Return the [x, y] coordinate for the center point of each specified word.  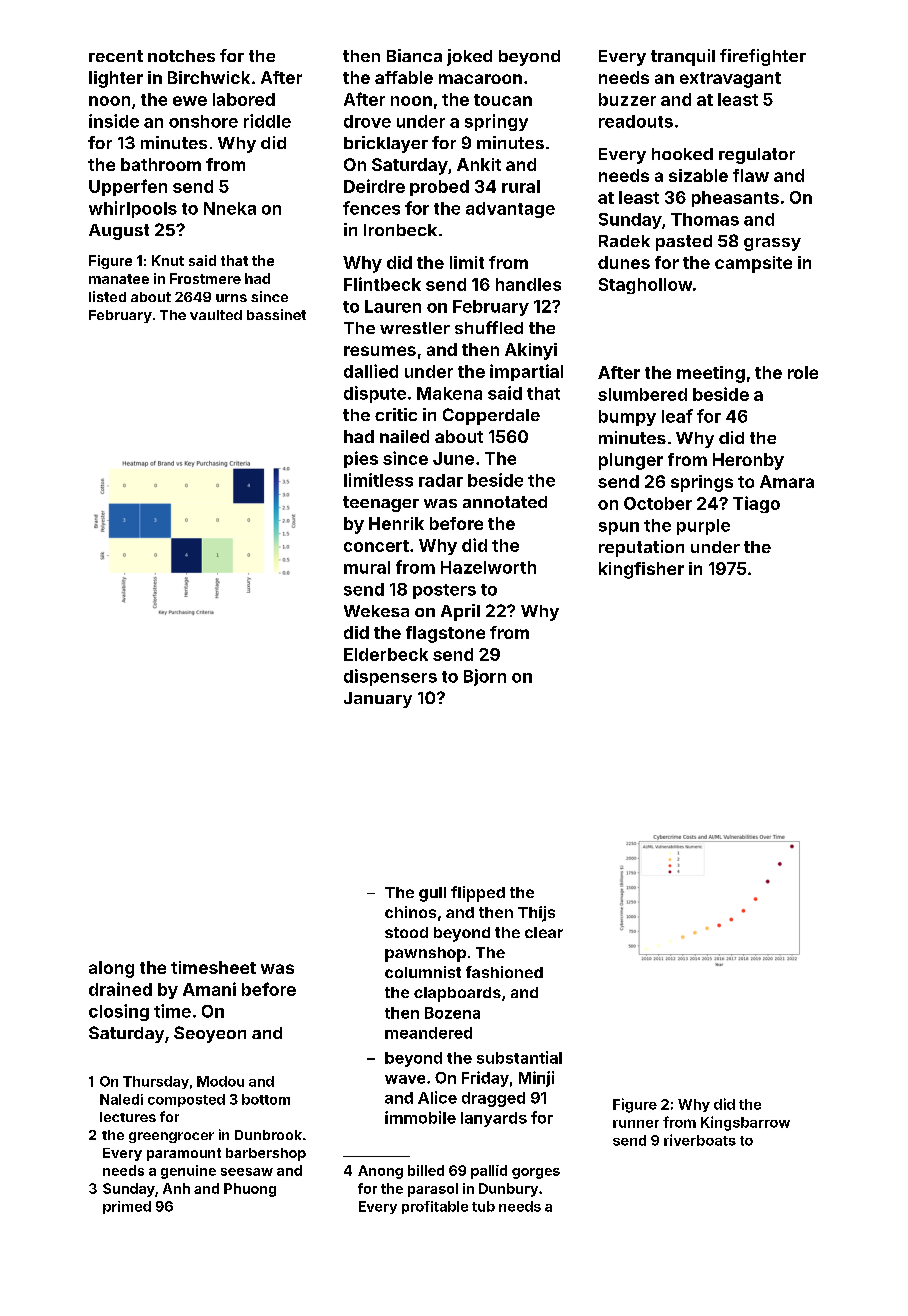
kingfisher [641, 570]
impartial [526, 372]
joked [469, 57]
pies [361, 459]
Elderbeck [386, 654]
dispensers [390, 677]
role [803, 372]
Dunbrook [268, 1135]
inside [114, 121]
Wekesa [376, 611]
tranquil [683, 57]
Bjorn [485, 677]
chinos [410, 912]
